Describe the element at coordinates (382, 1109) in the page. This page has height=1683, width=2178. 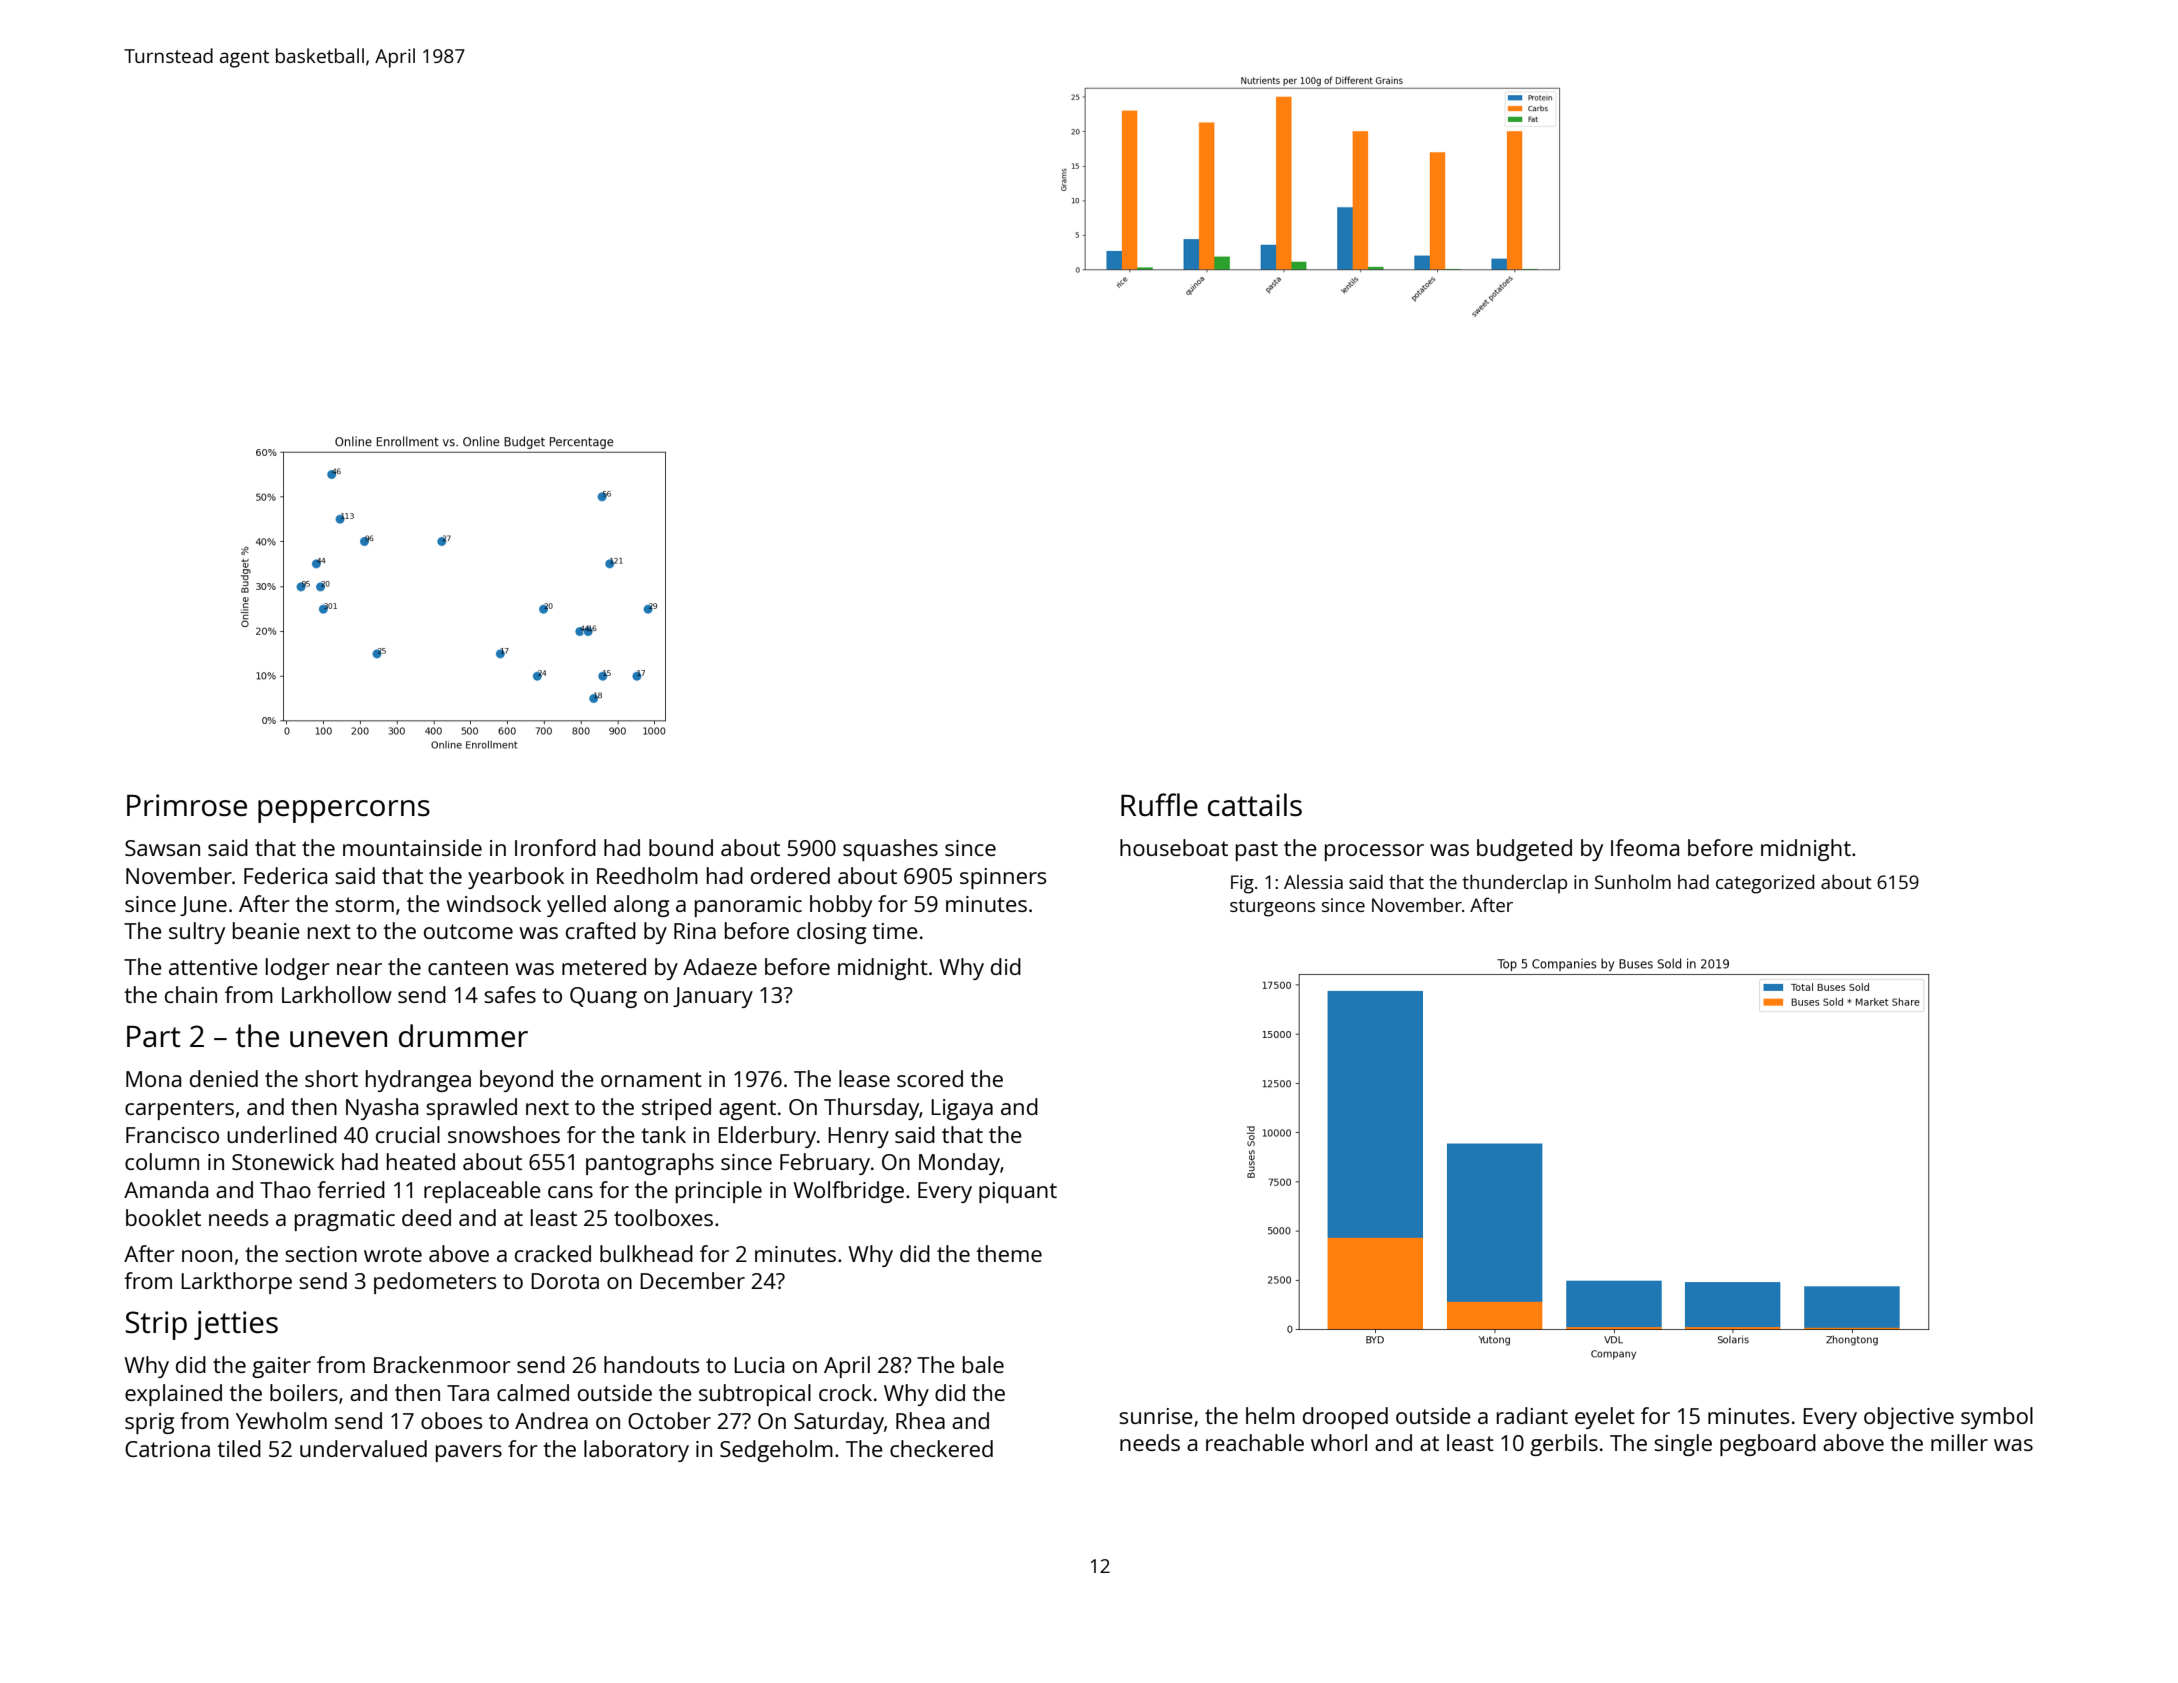
I see `Nyasha` at that location.
